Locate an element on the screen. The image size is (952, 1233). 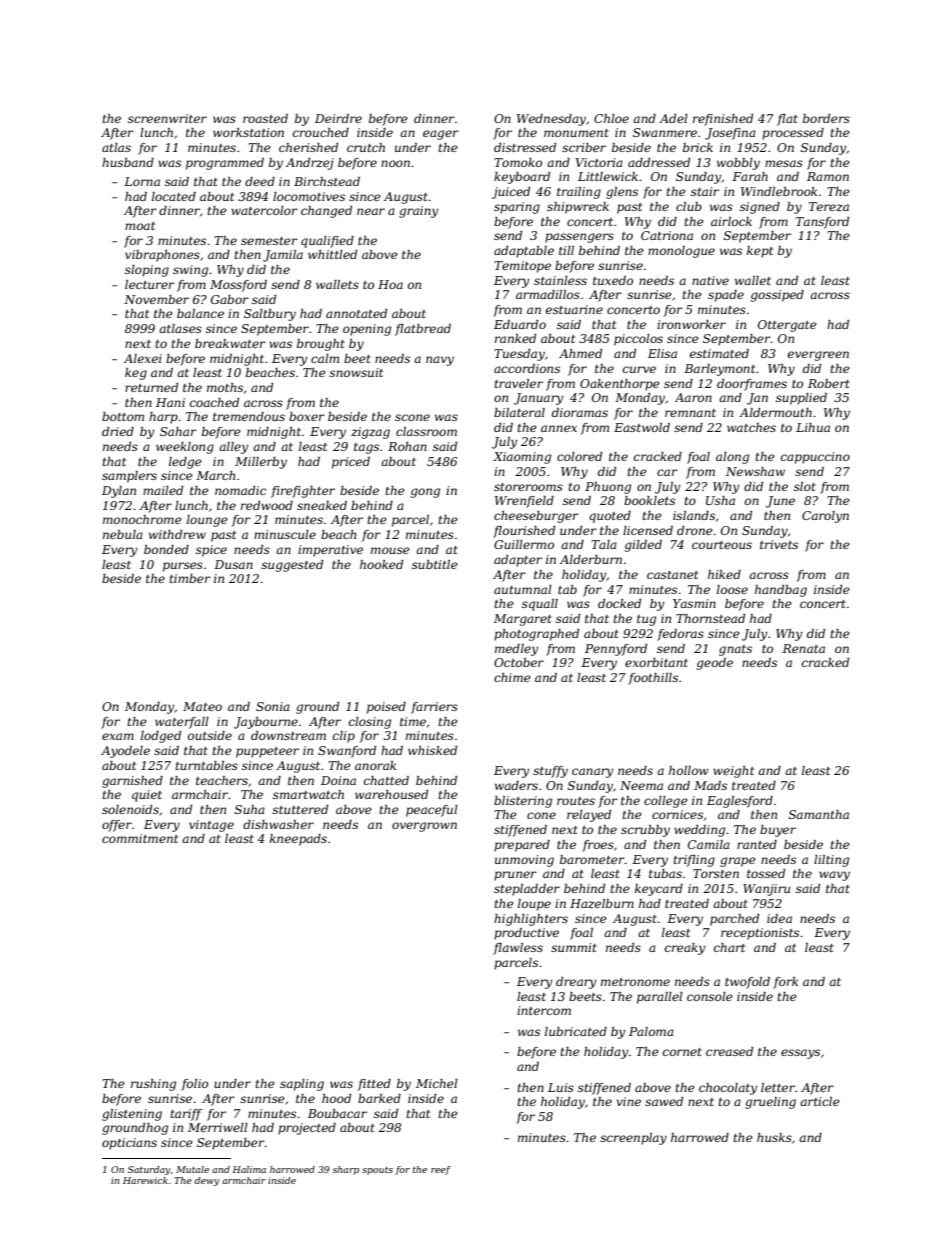
dewy is located at coordinates (207, 1181).
